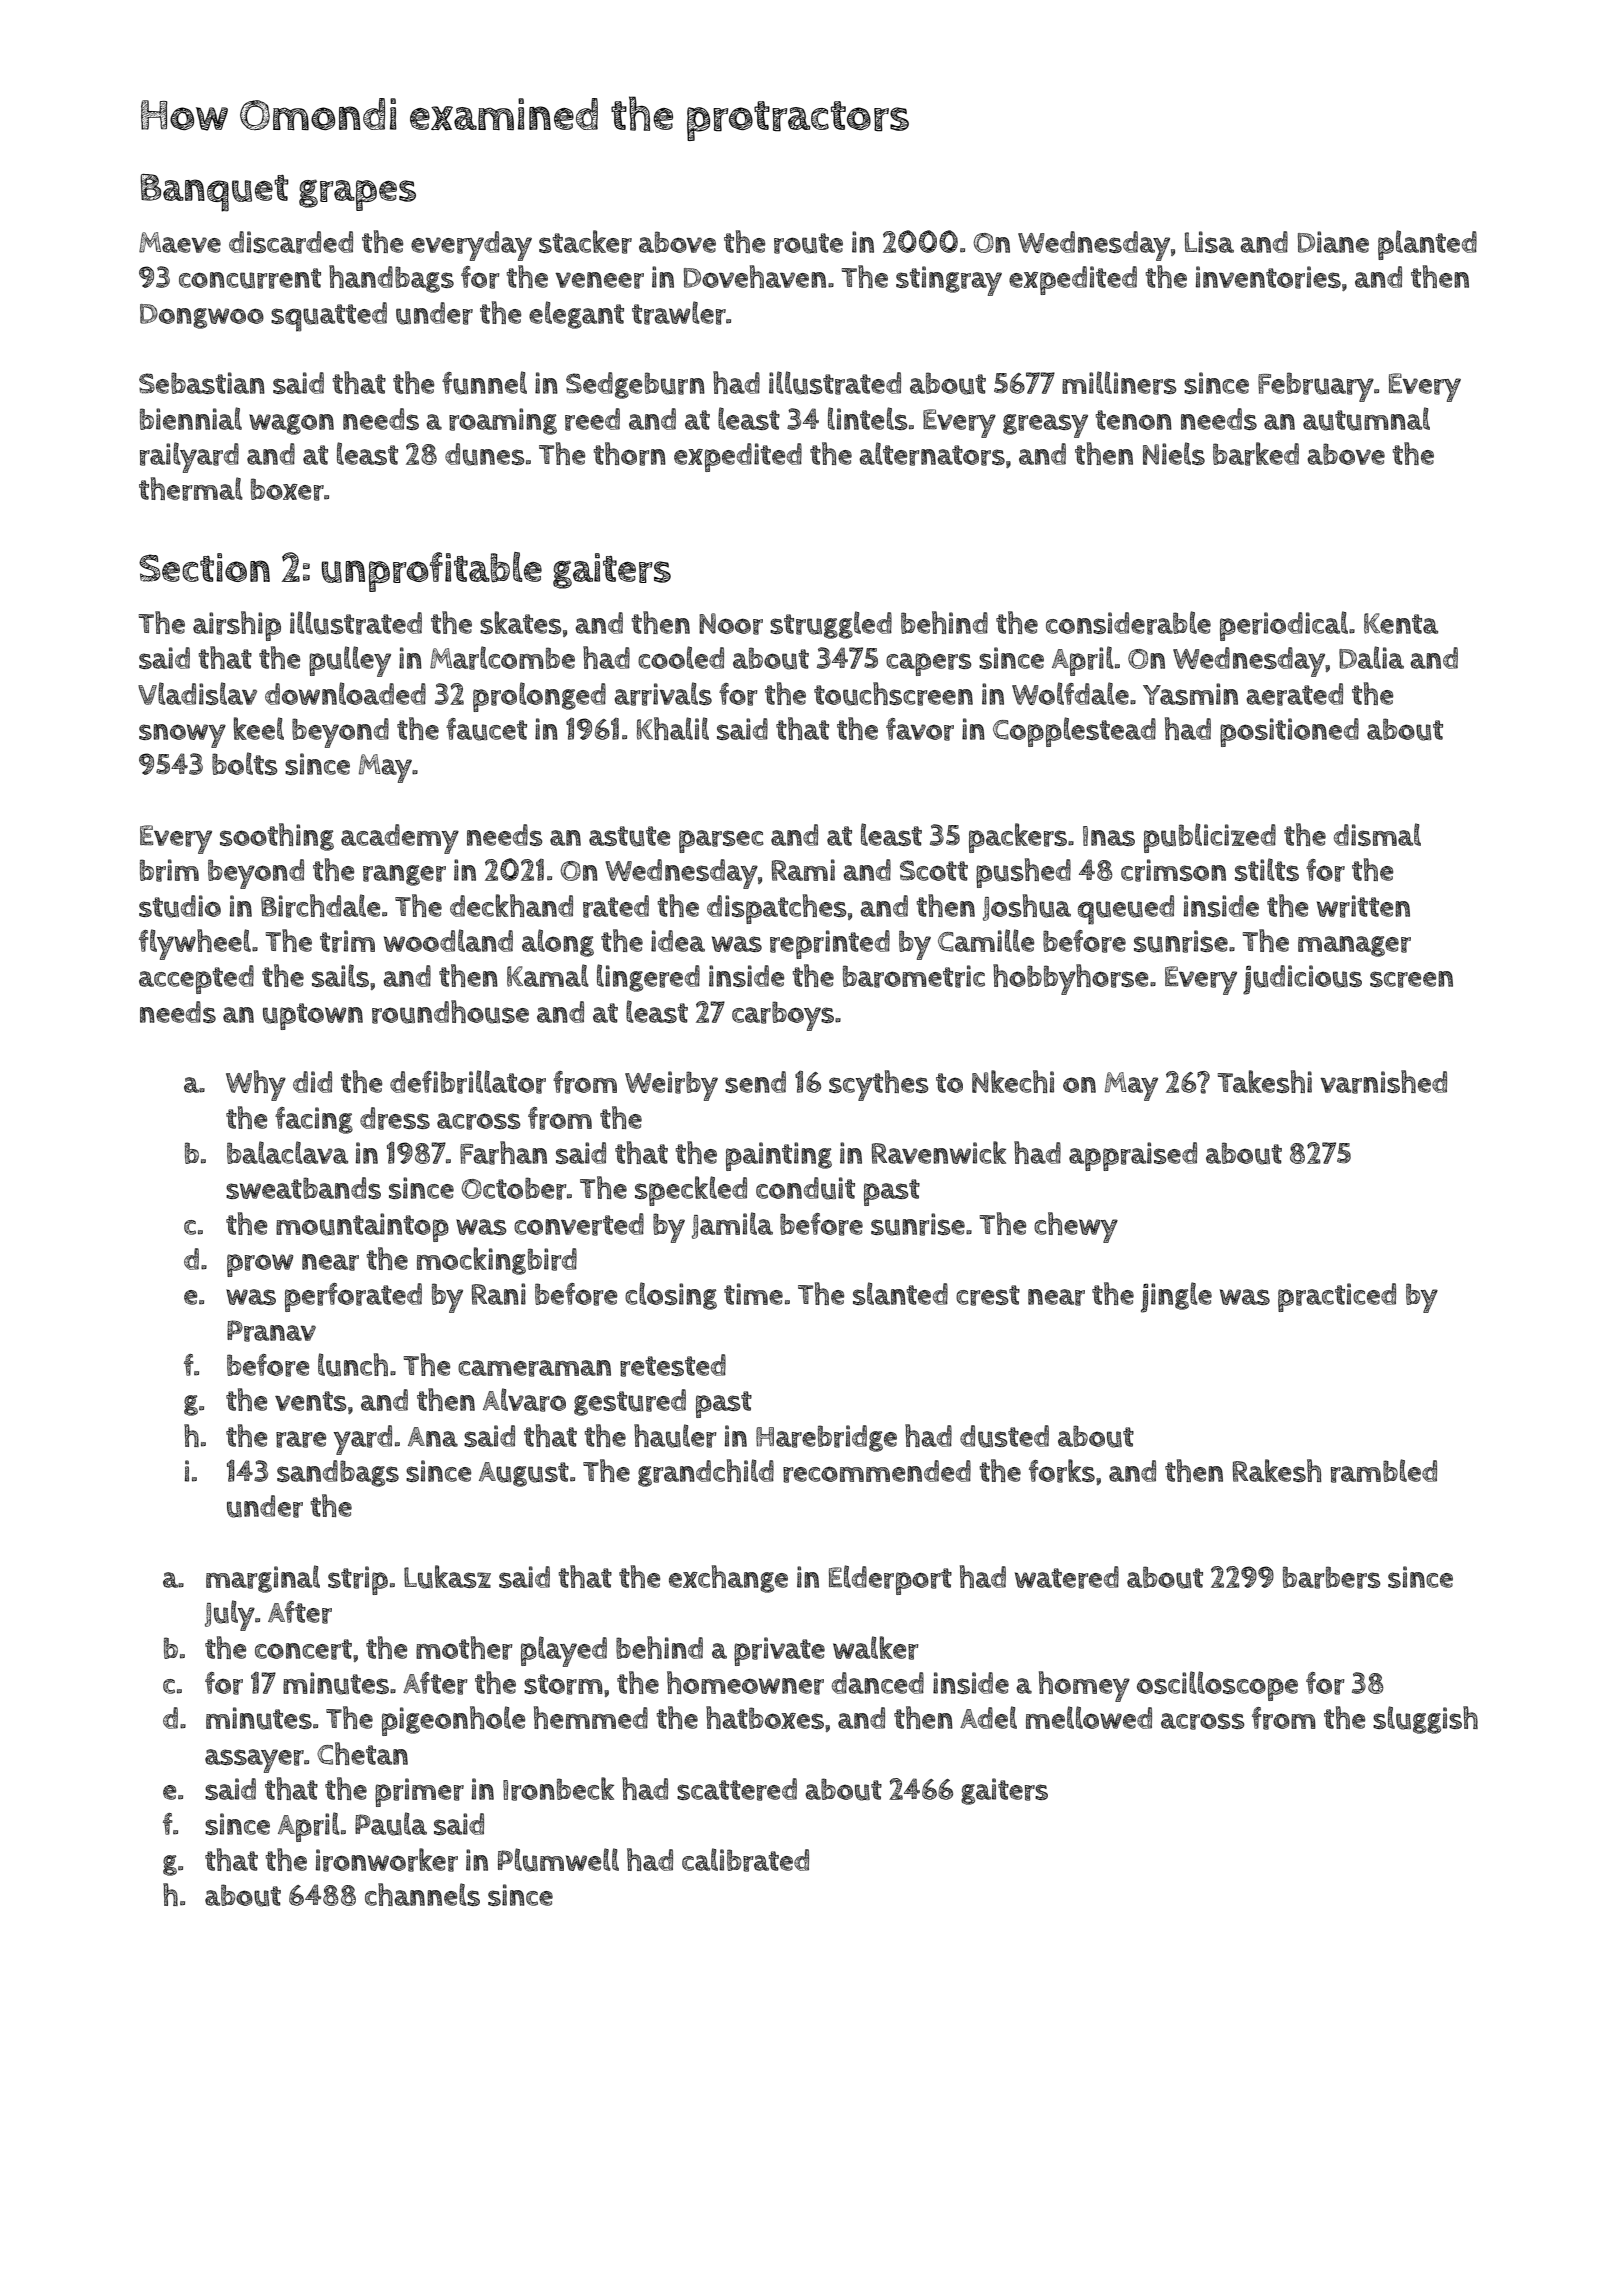  Describe the element at coordinates (486, 729) in the screenshot. I see `faucet` at that location.
